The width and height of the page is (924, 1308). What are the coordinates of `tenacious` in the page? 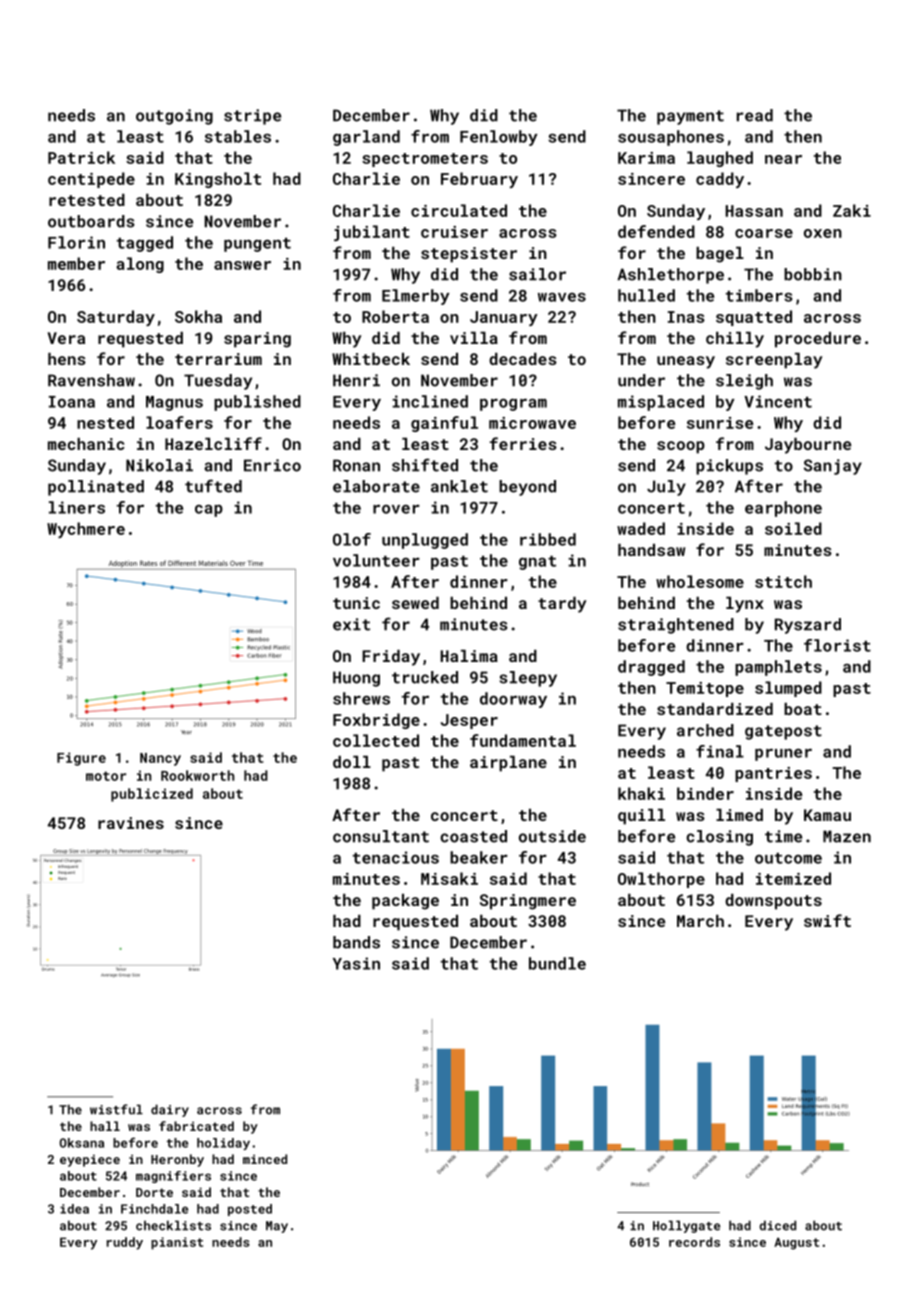 It's located at (396, 857).
